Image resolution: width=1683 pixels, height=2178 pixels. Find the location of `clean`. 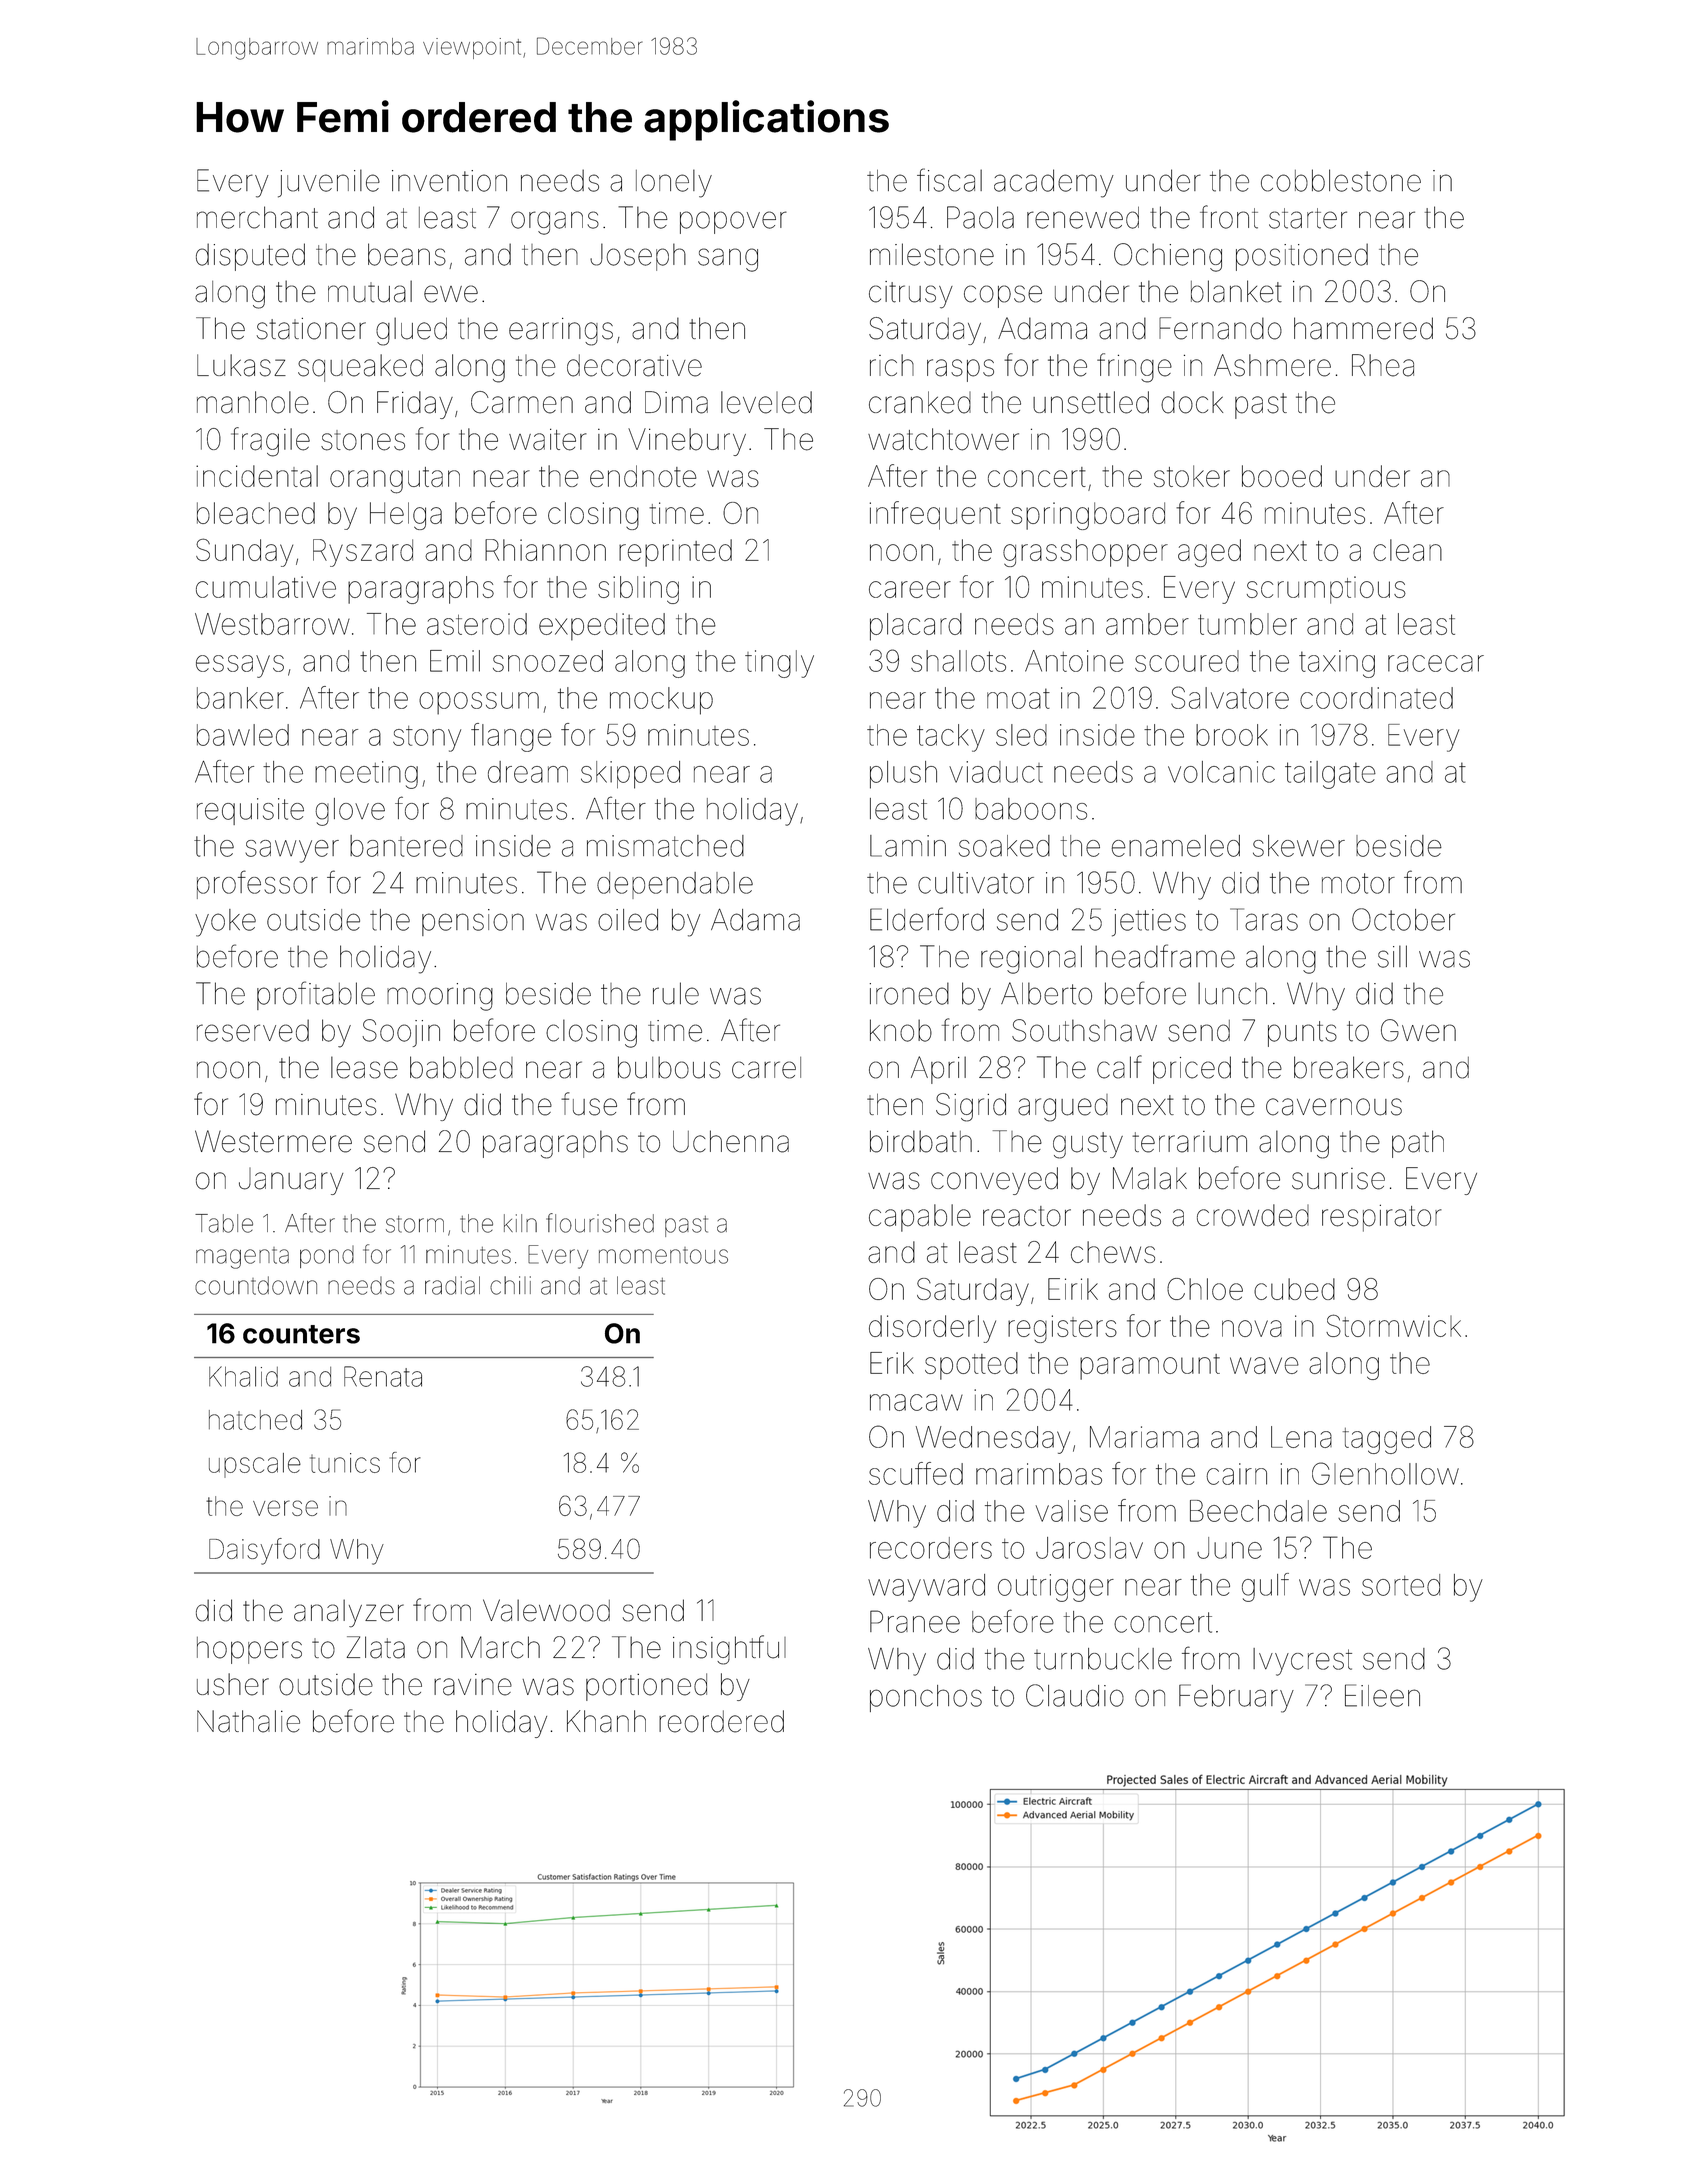

clean is located at coordinates (1407, 550).
